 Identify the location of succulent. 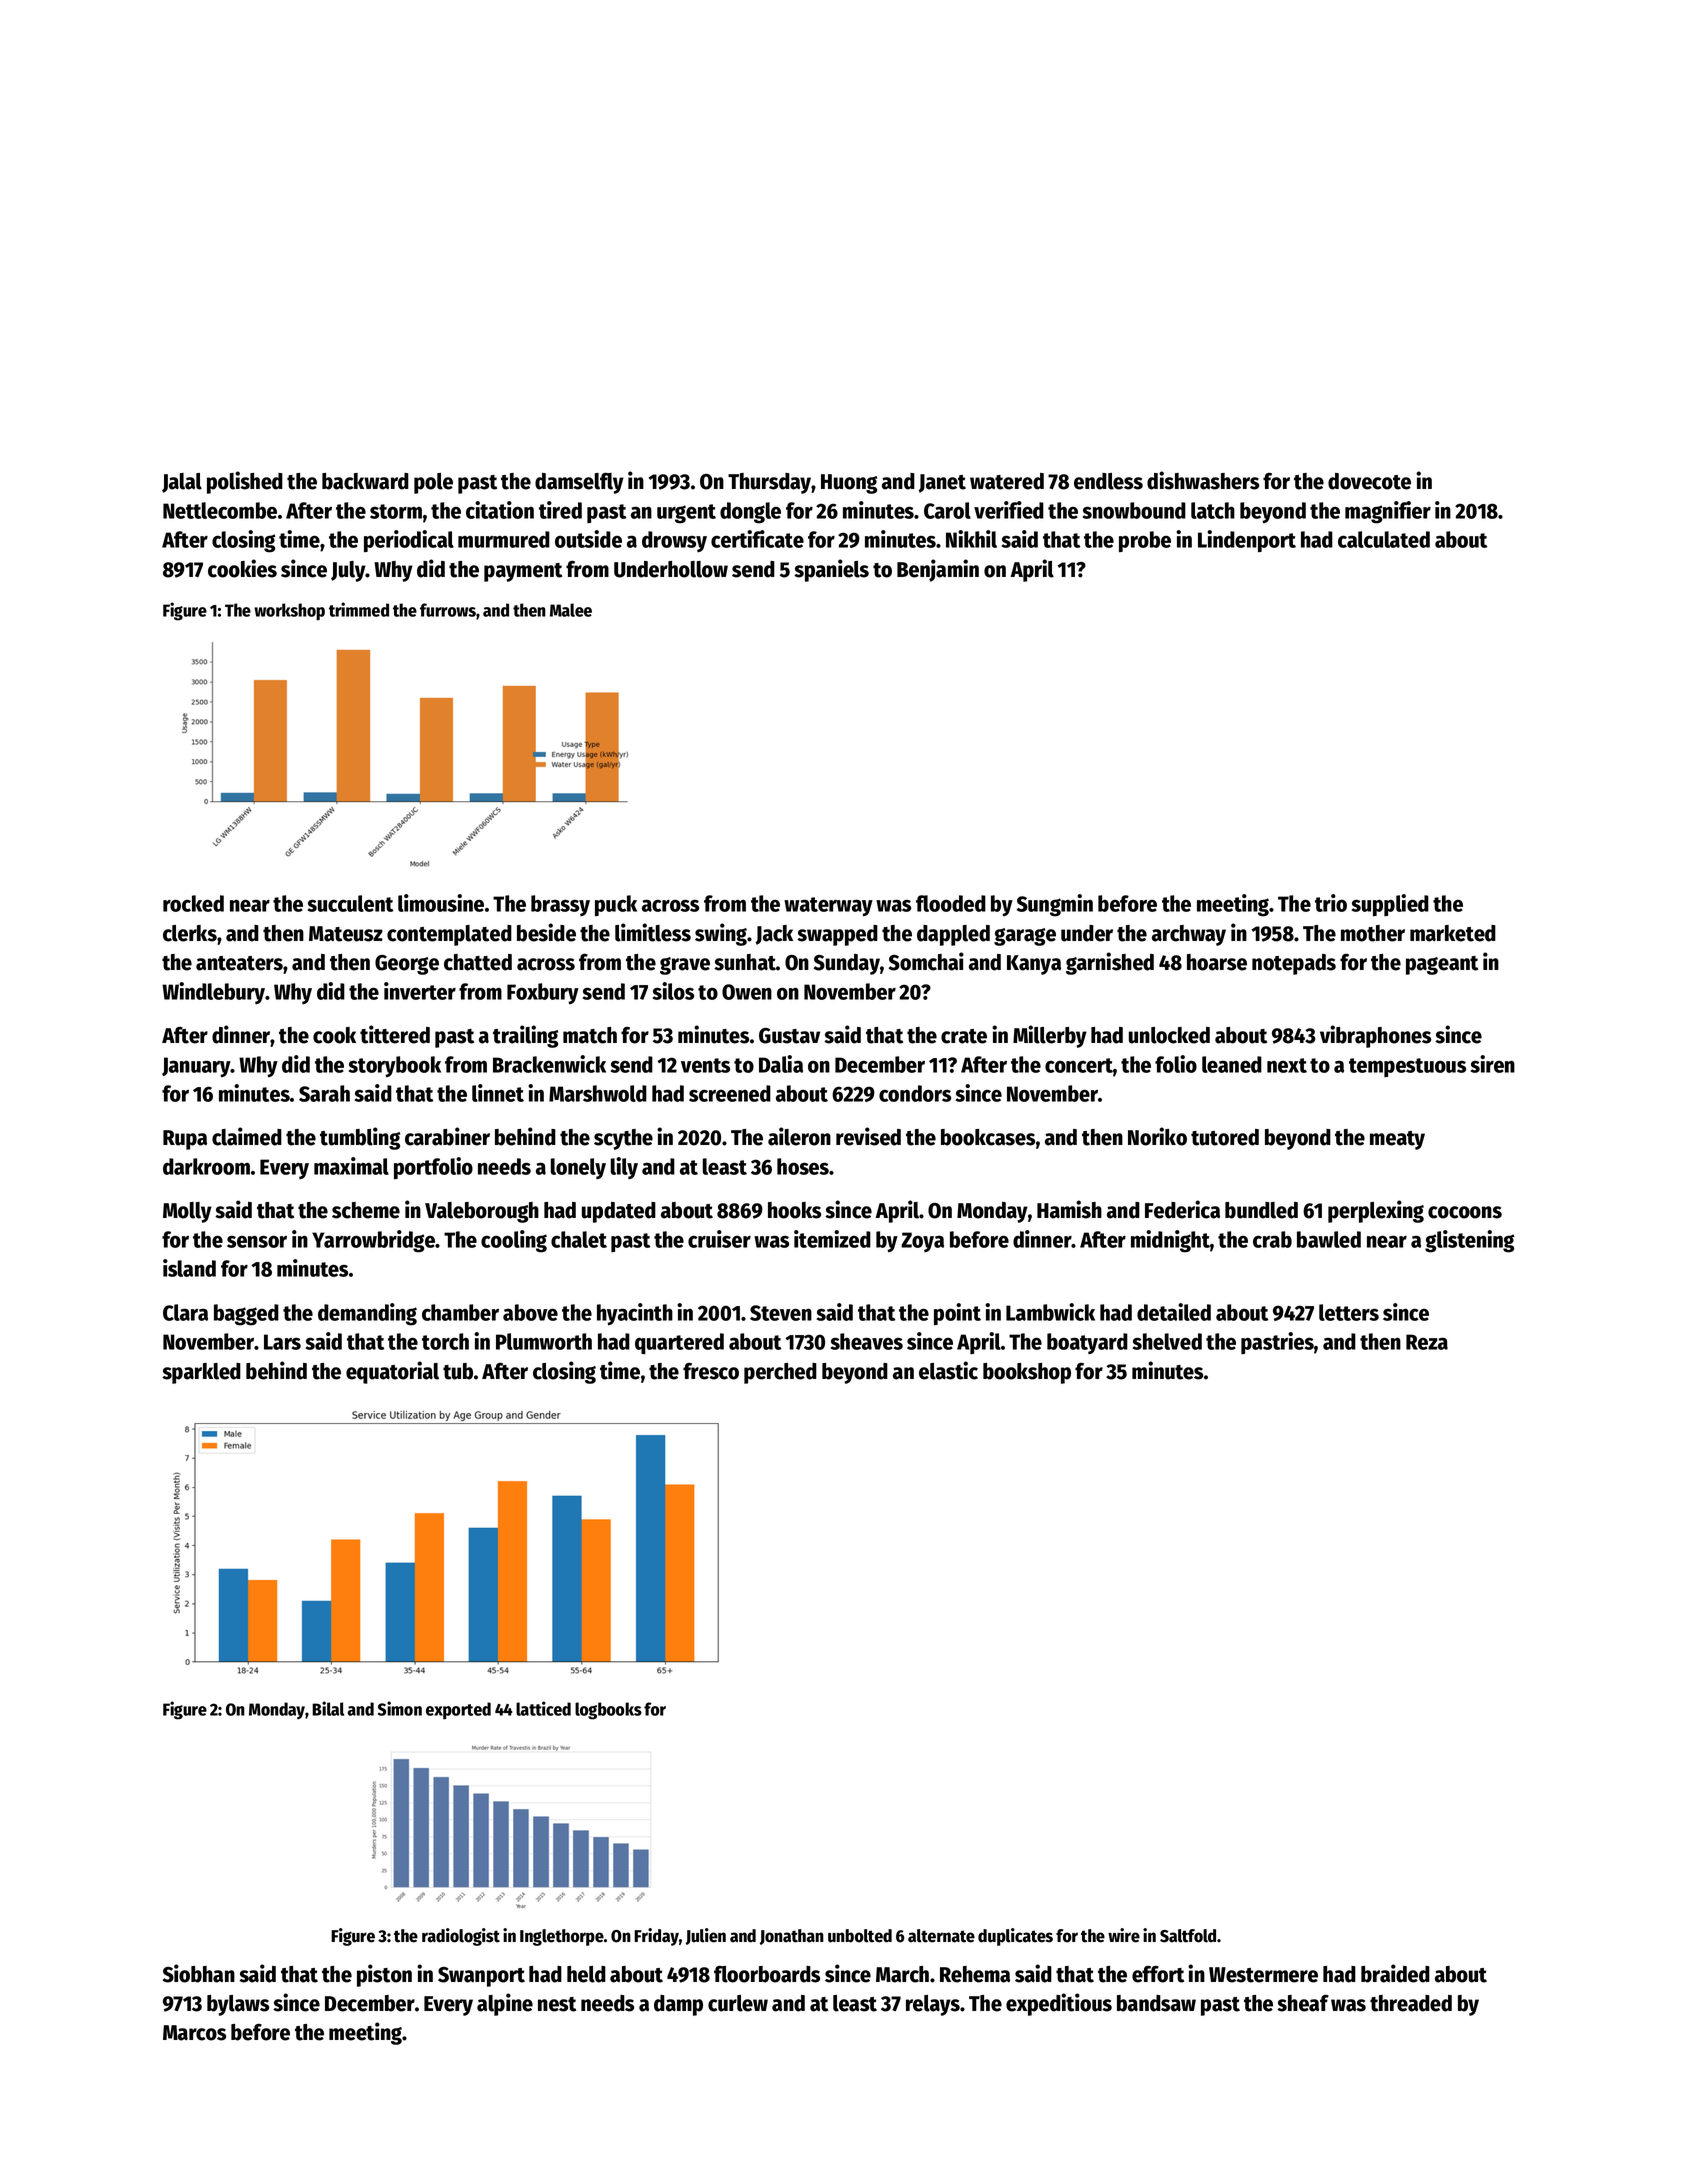
(350, 903).
